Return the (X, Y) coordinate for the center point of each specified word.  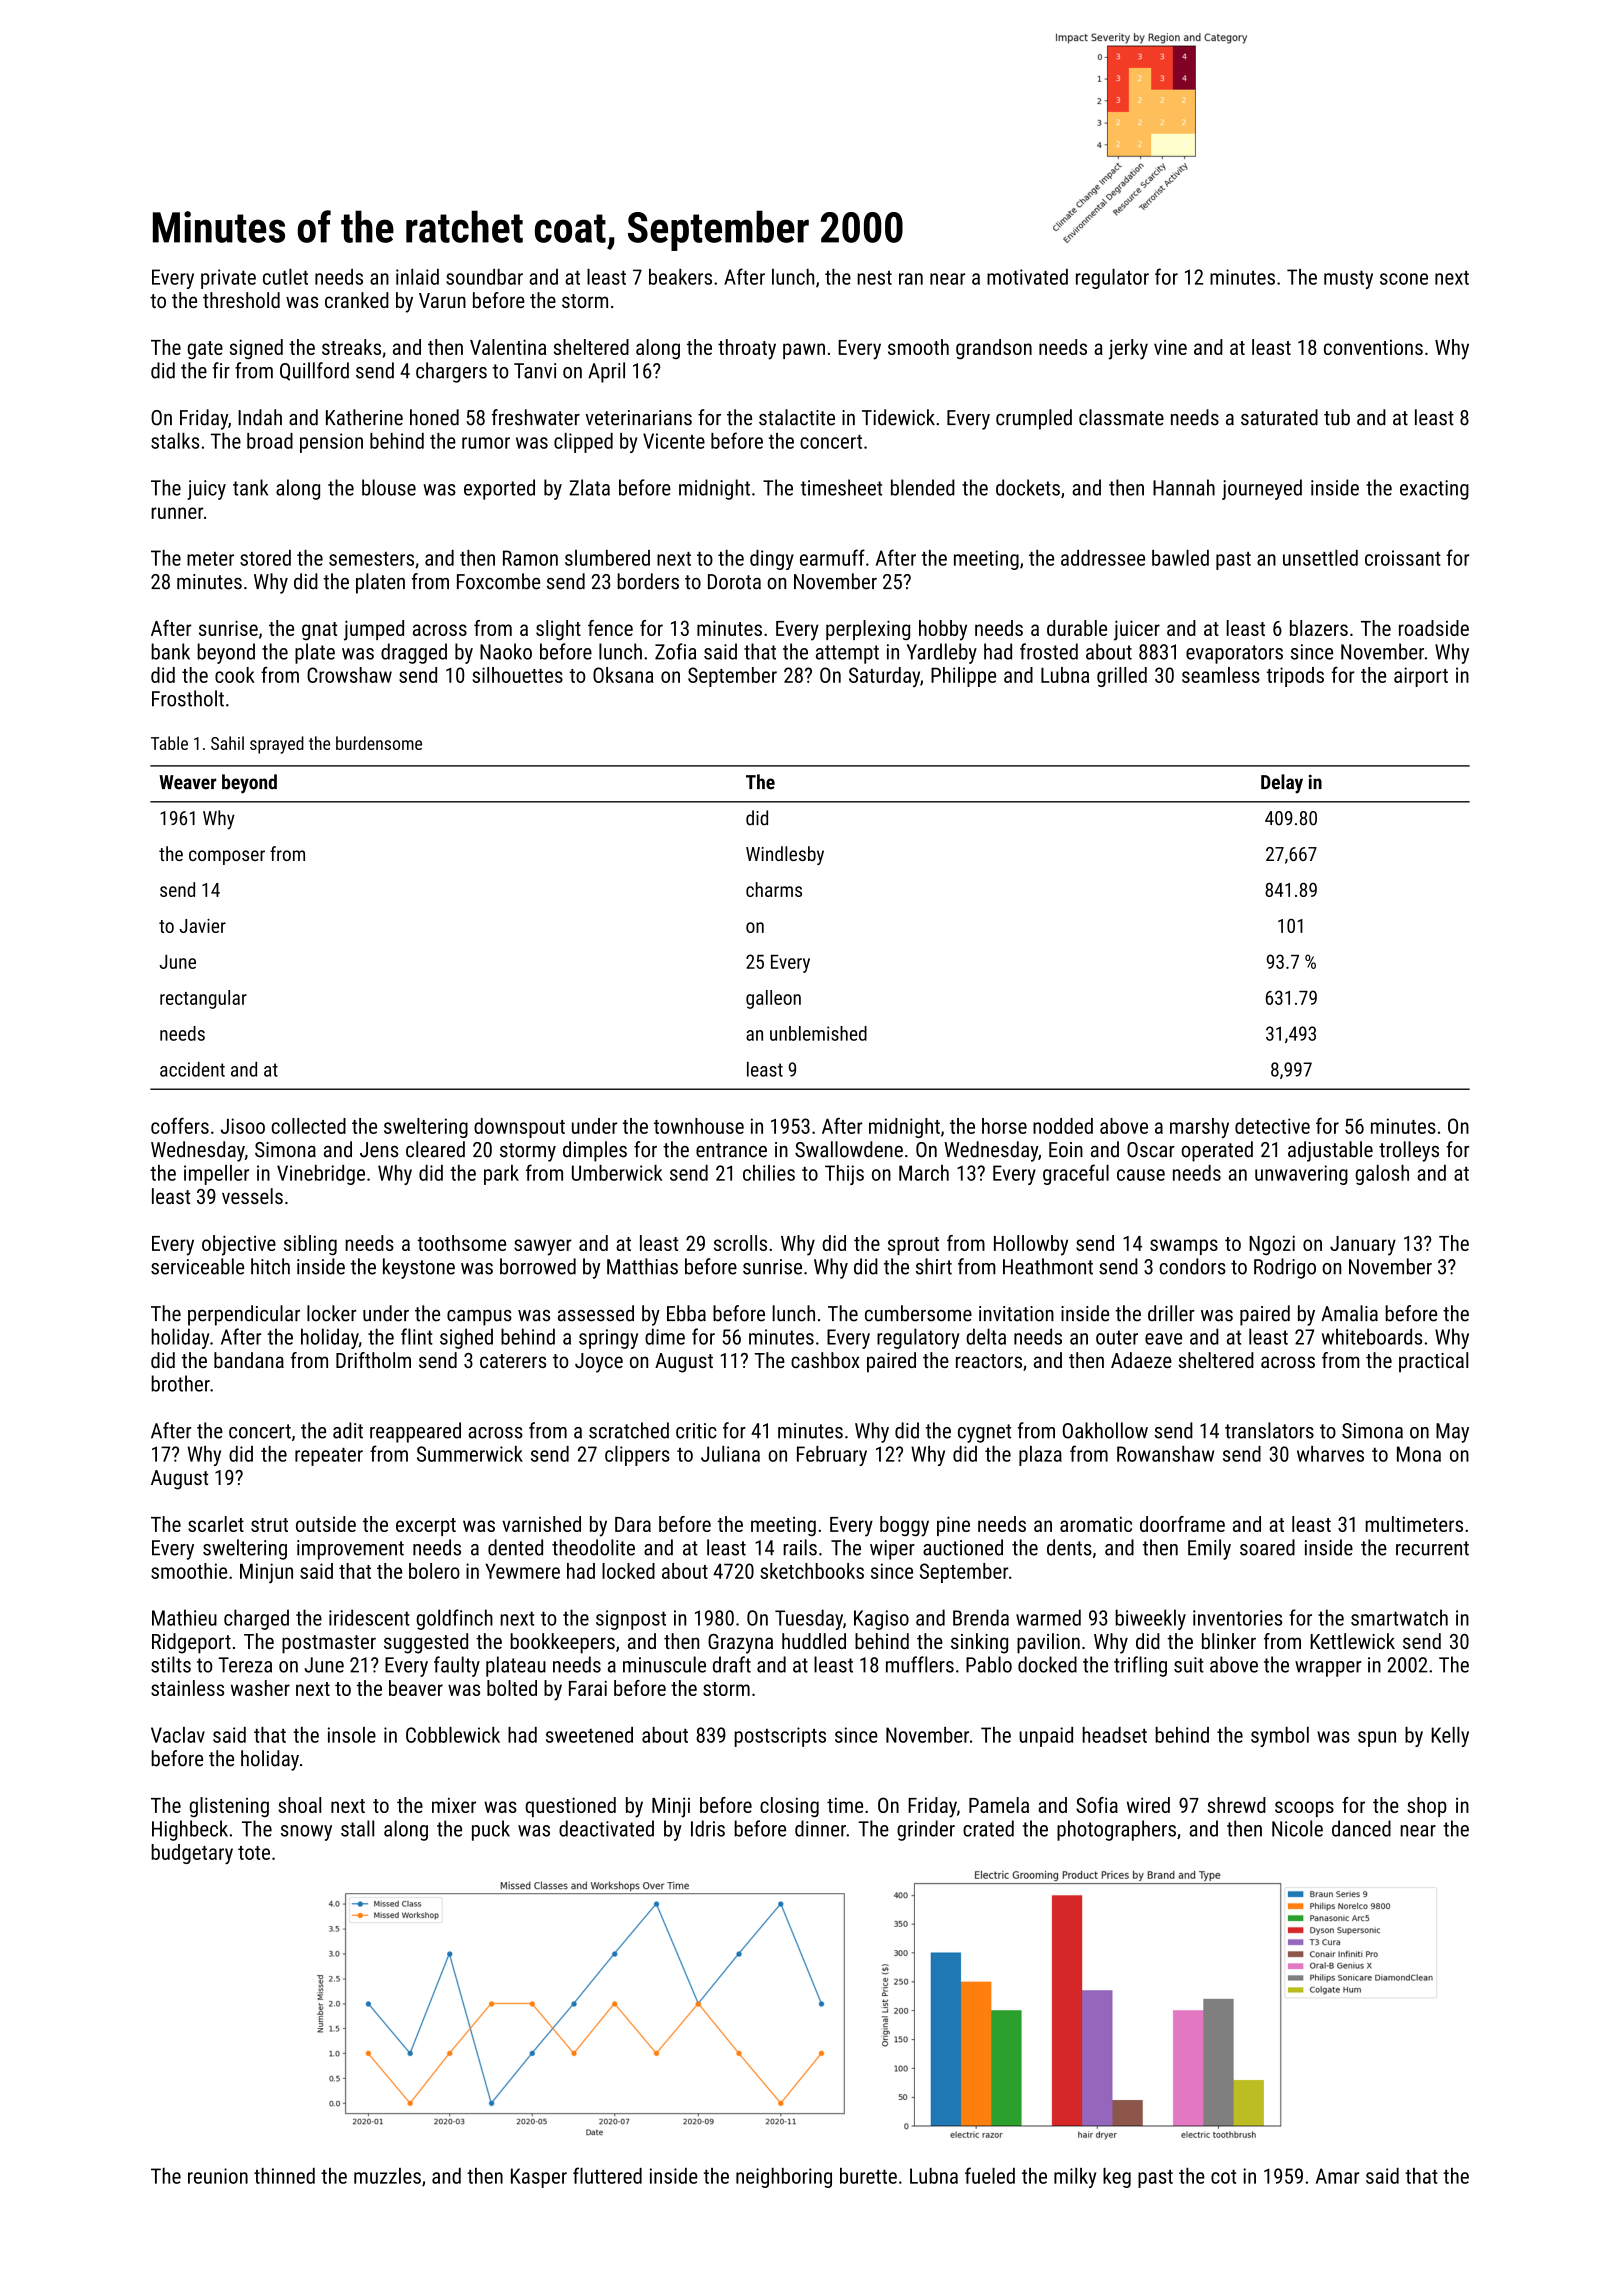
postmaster (329, 1644)
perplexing (868, 630)
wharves (1330, 1454)
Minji (671, 1807)
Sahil (227, 743)
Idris (708, 1828)
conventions (1373, 347)
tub (1337, 417)
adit (348, 1430)
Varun (442, 300)
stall (357, 1828)
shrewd (1237, 1805)
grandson (994, 349)
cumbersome (918, 1313)
